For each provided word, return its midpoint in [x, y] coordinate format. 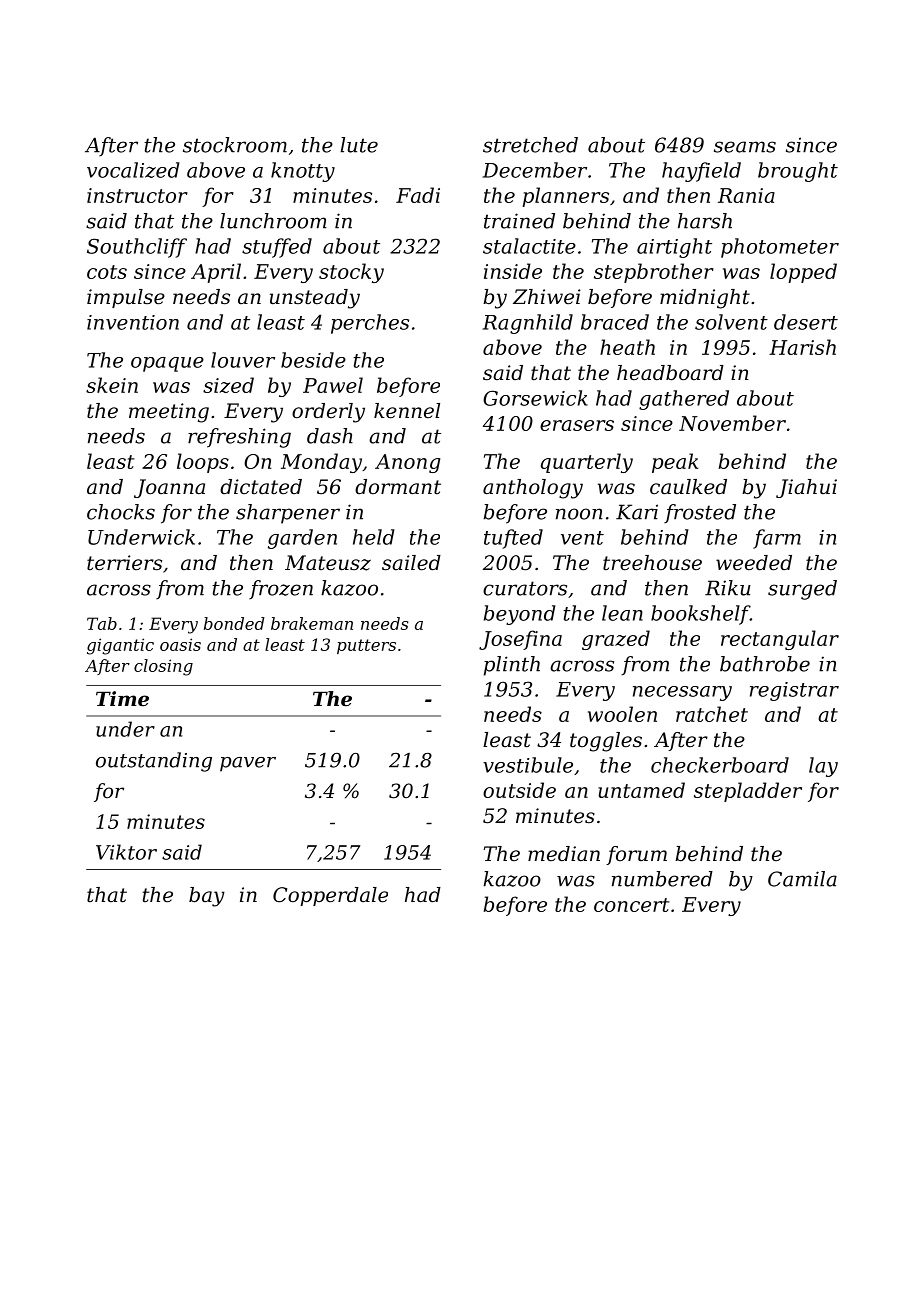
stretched [530, 145]
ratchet [712, 714]
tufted [513, 539]
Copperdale [330, 896]
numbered [662, 879]
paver [248, 764]
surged [802, 590]
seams [745, 147]
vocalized [133, 170]
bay [207, 897]
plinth [512, 666]
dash [330, 436]
